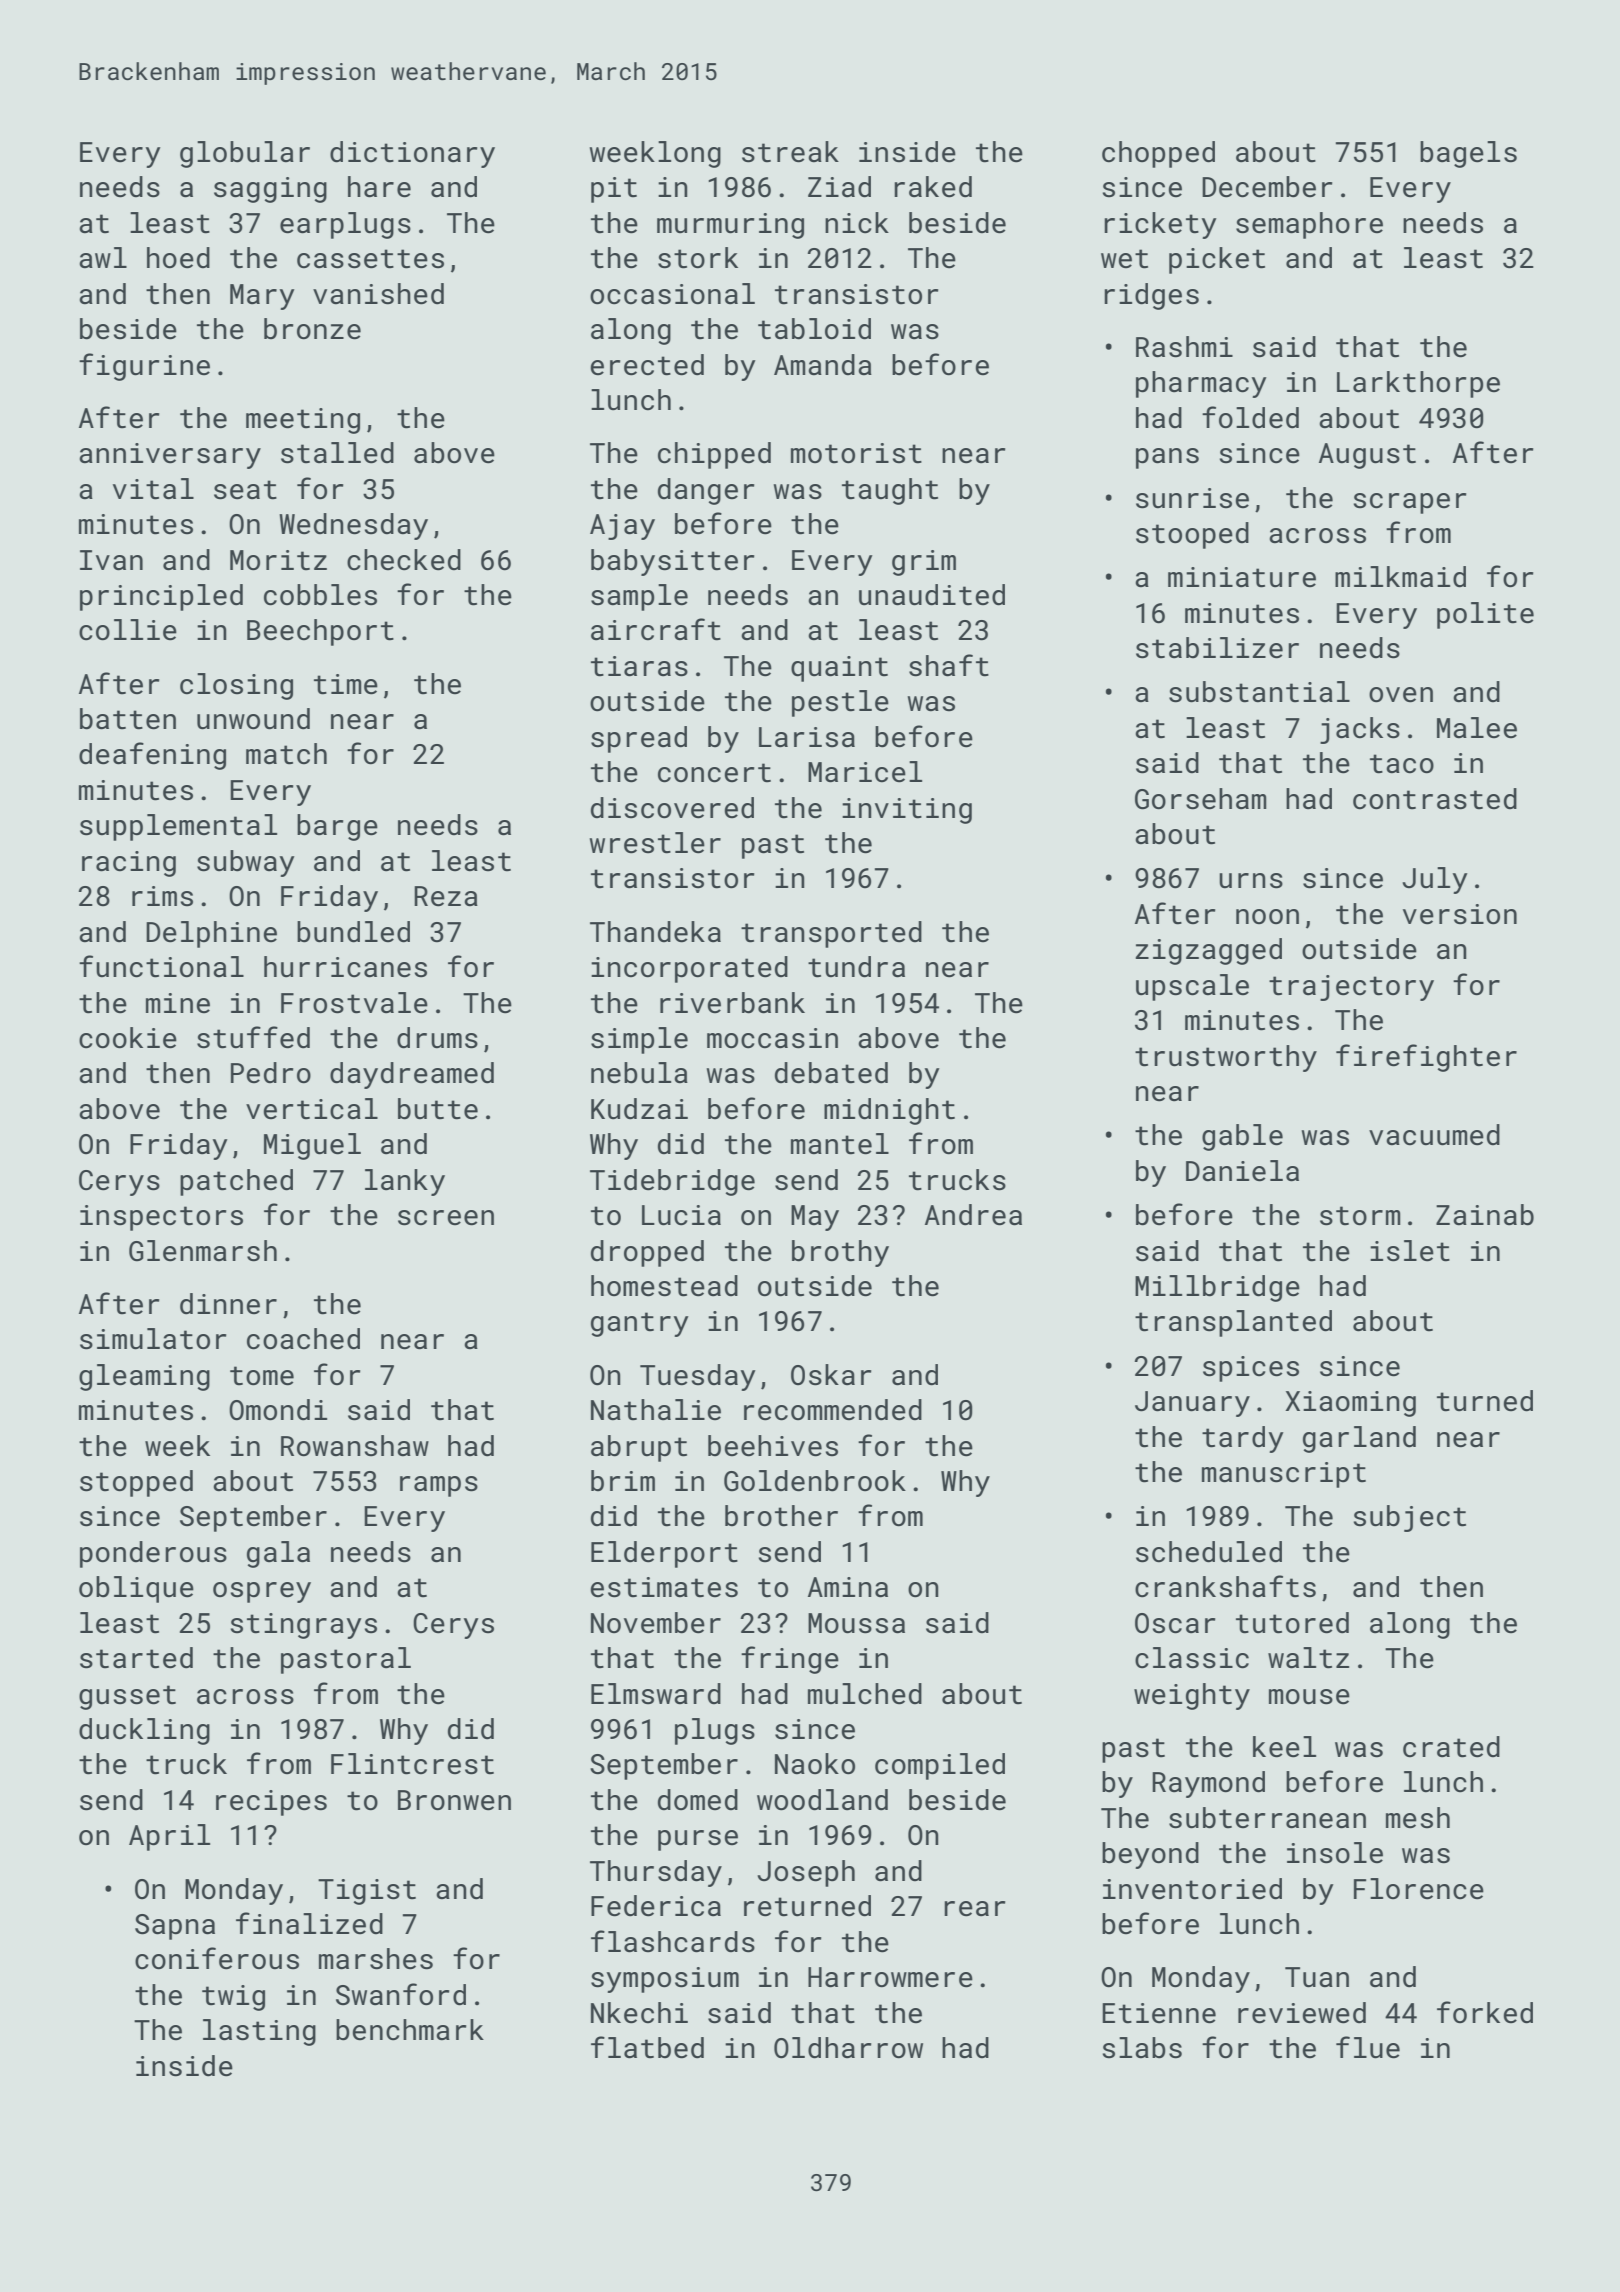  What do you see at coordinates (1359, 1439) in the page?
I see `garland` at bounding box center [1359, 1439].
